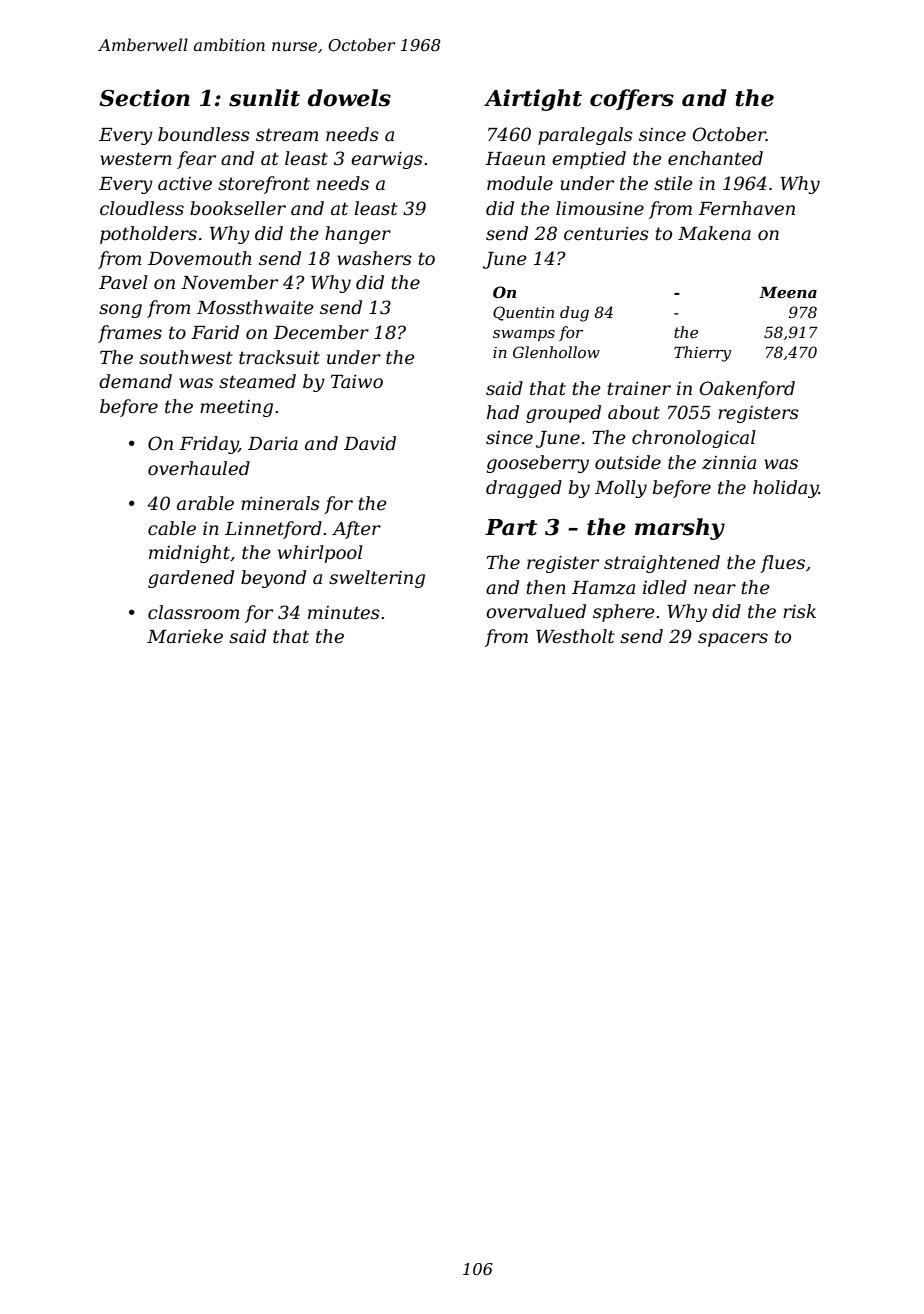 Image resolution: width=924 pixels, height=1314 pixels. I want to click on washers, so click(374, 258).
